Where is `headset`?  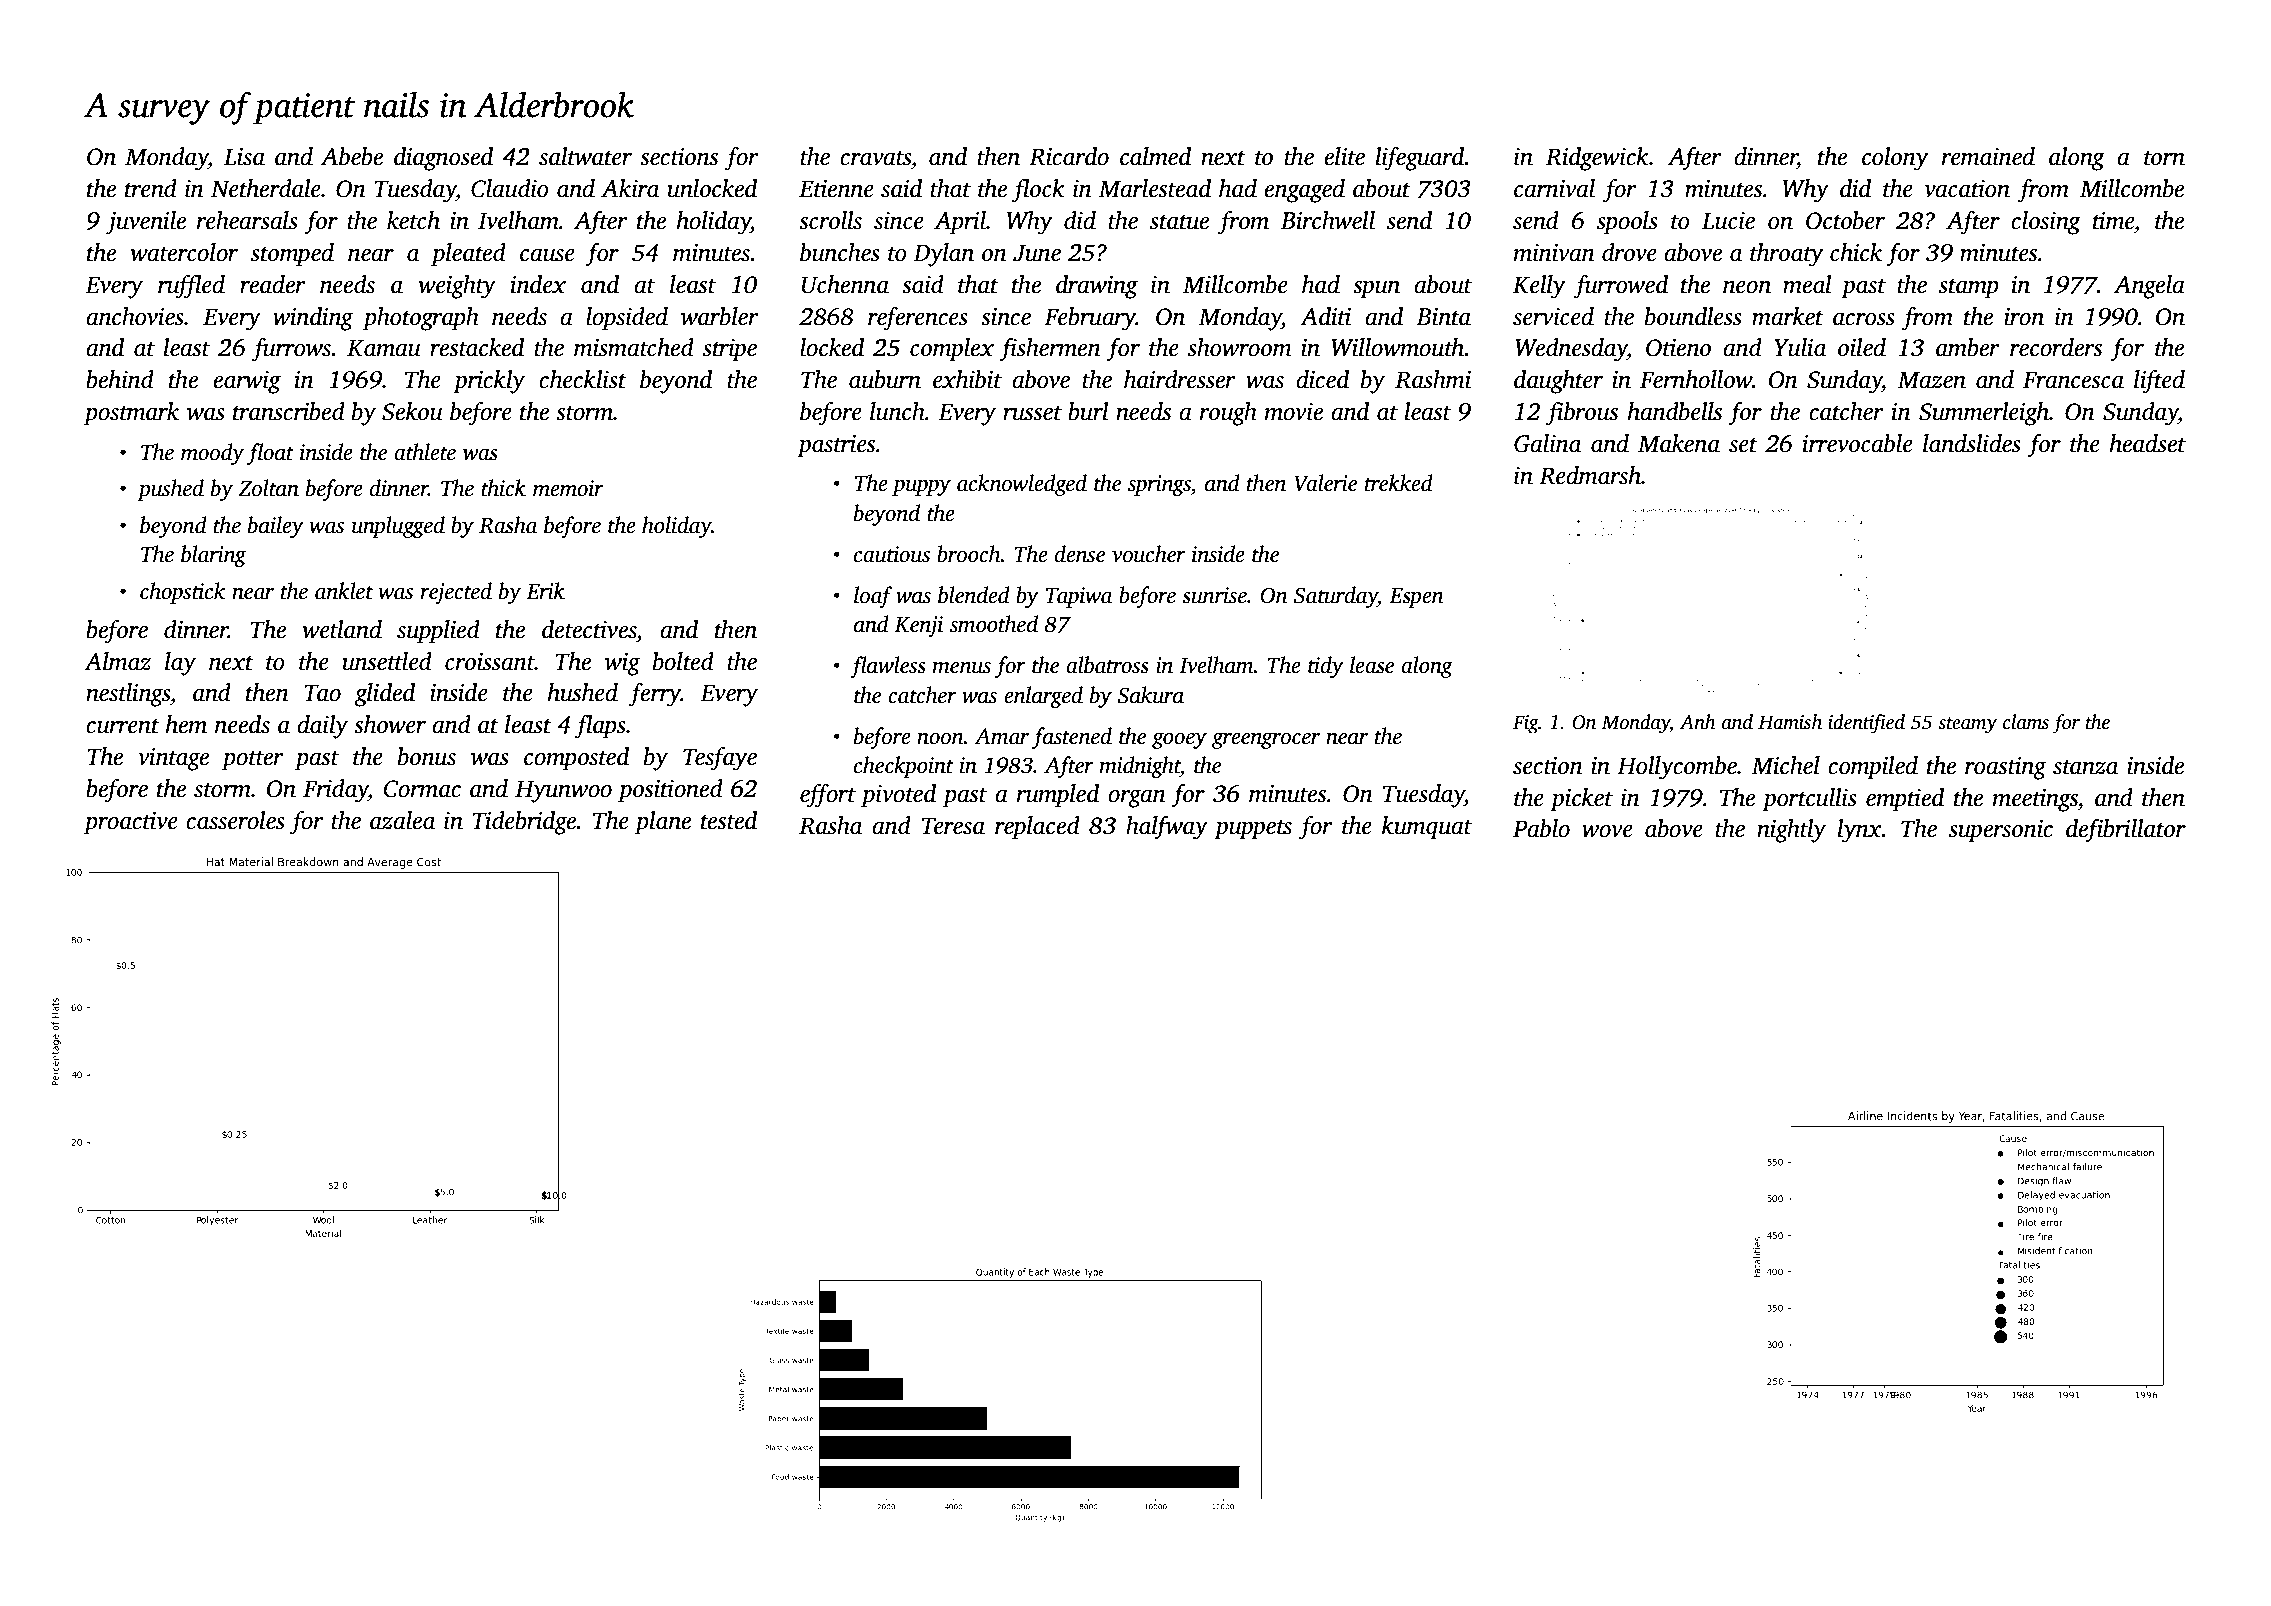
headset is located at coordinates (2148, 443).
